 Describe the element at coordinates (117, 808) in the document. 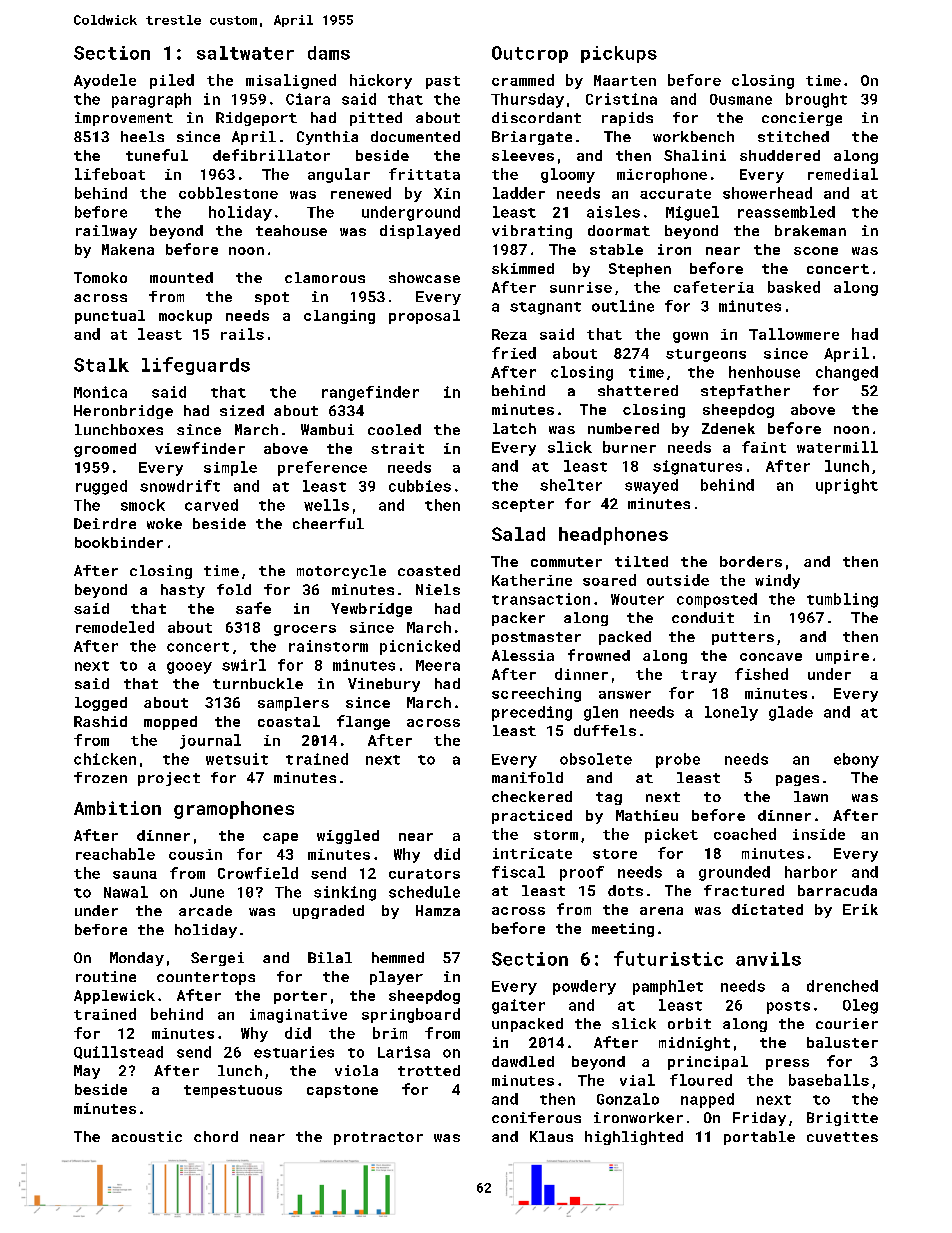

I see `Ambition` at that location.
